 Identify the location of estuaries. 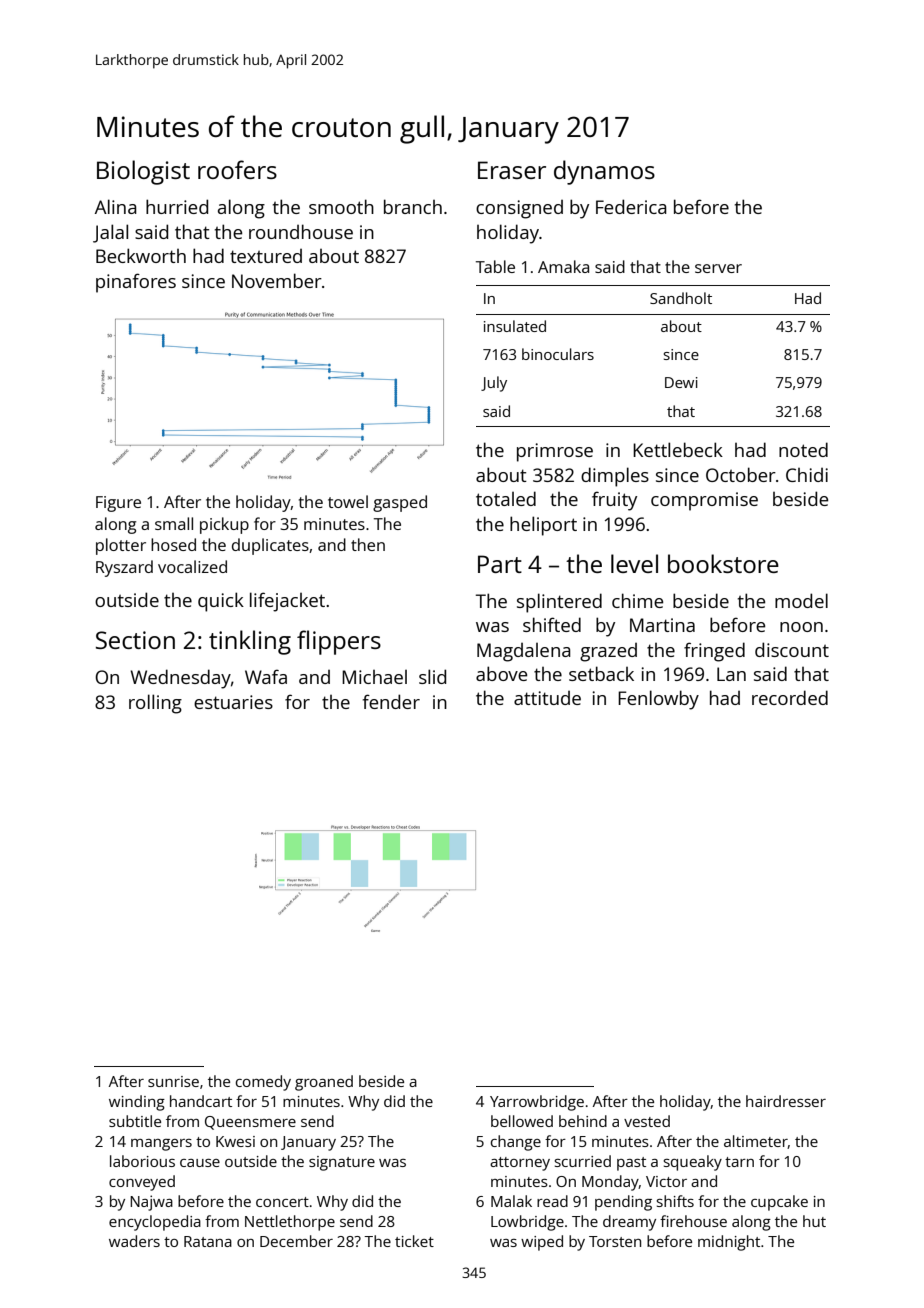
(233, 702).
